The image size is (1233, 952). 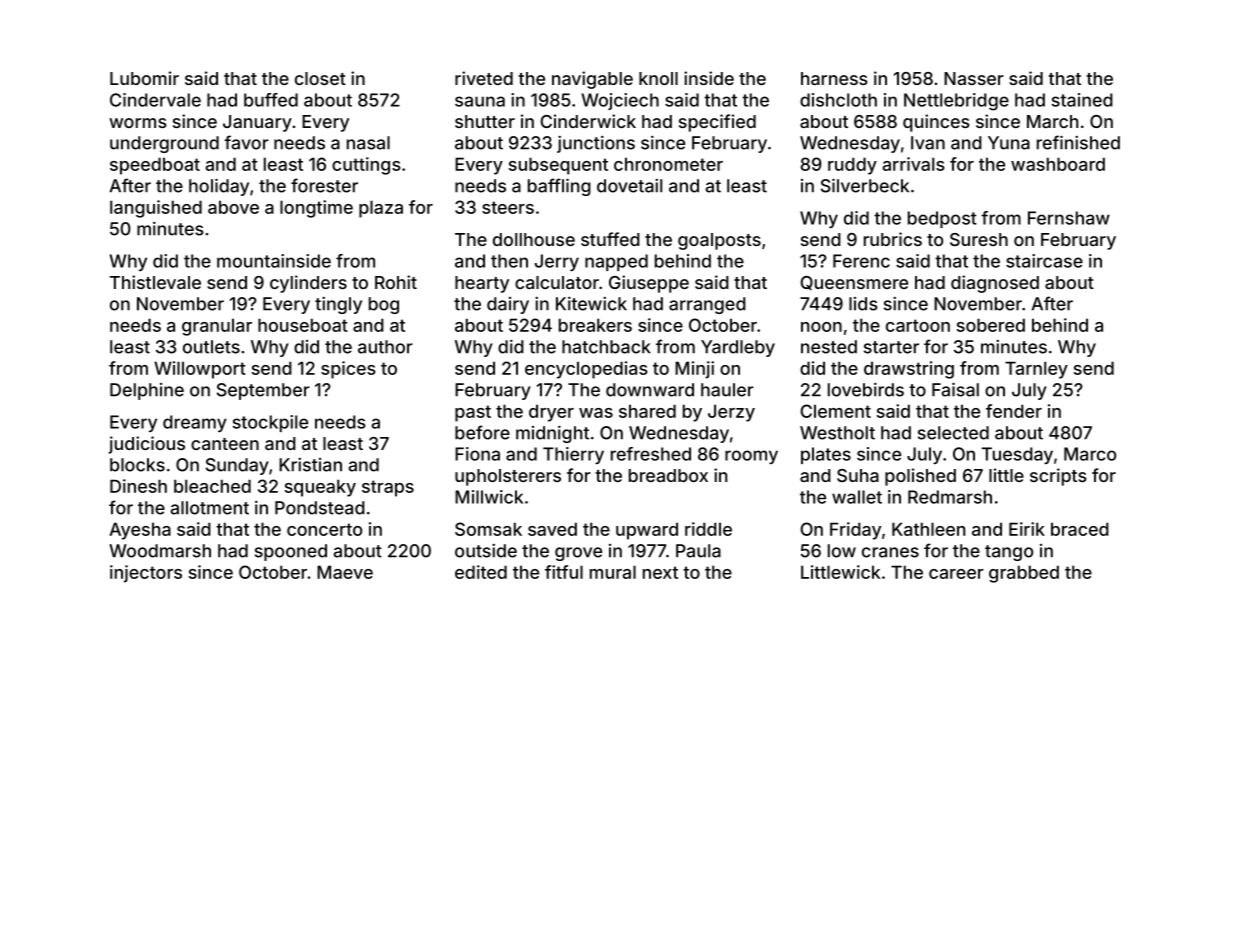 What do you see at coordinates (835, 411) in the screenshot?
I see `Clement` at bounding box center [835, 411].
